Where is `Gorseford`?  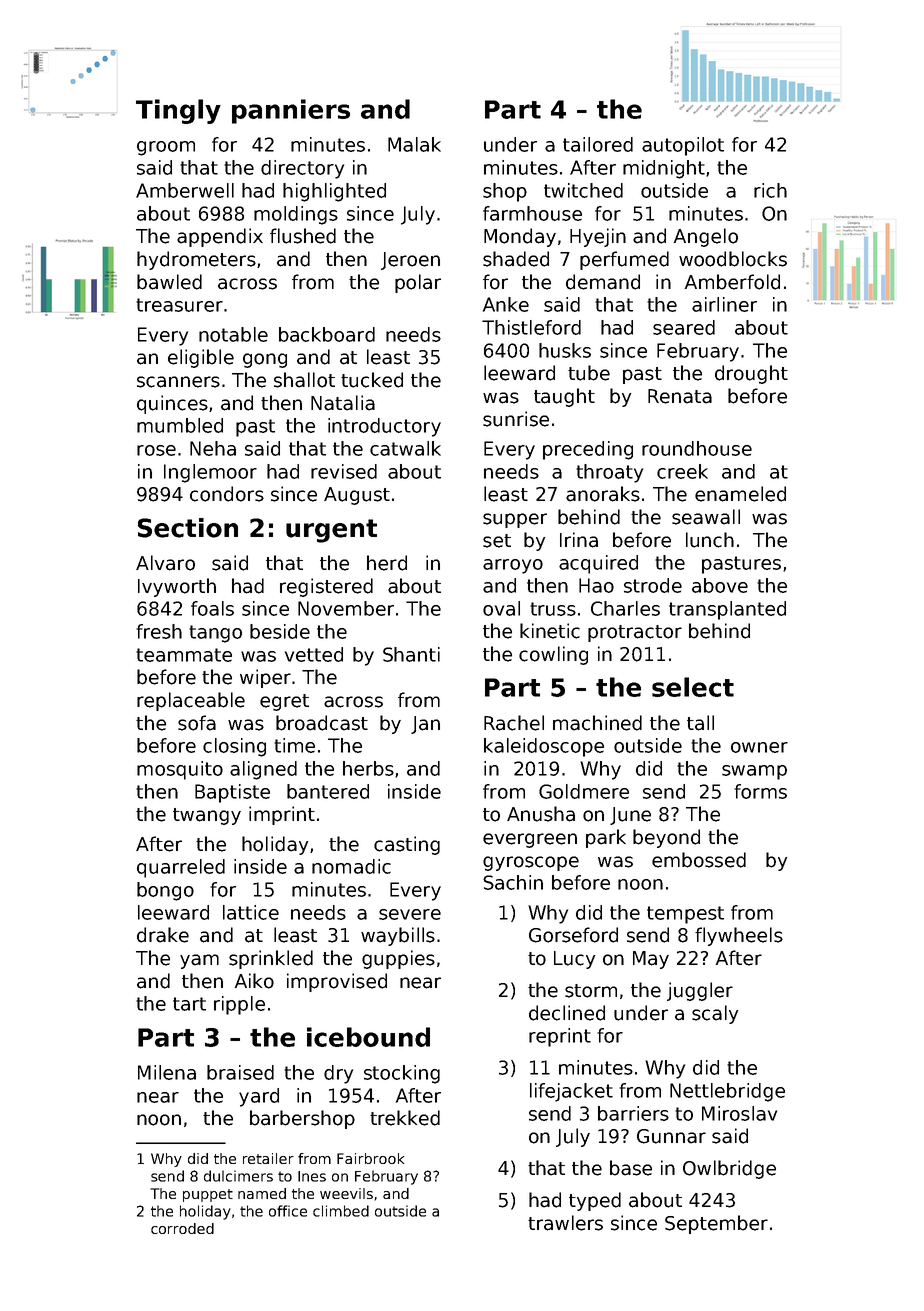
Gorseford is located at coordinates (573, 935).
